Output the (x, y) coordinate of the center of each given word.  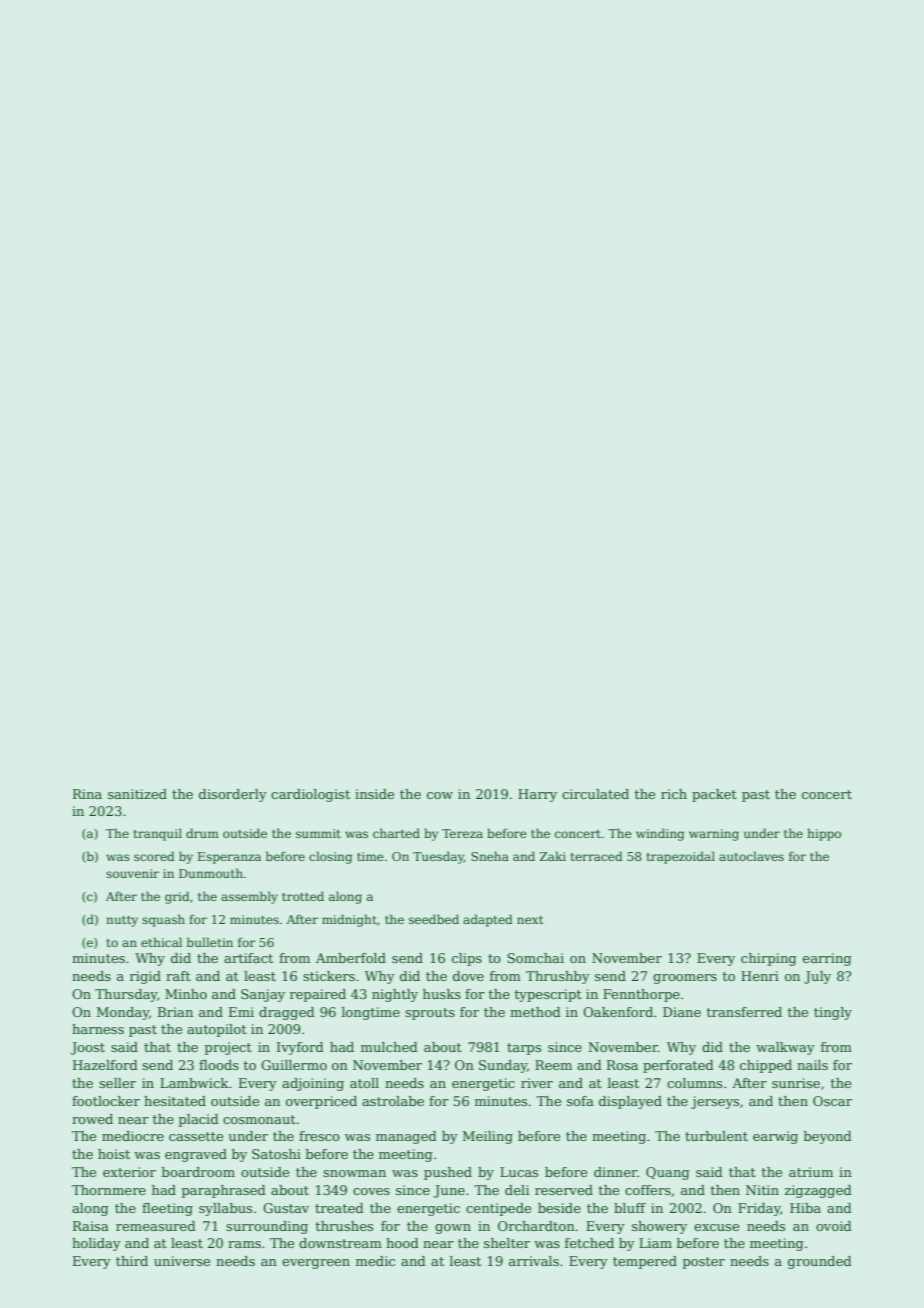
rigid (145, 977)
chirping (769, 959)
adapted (488, 920)
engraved (196, 1155)
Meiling (487, 1137)
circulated (595, 794)
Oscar (832, 1101)
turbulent (716, 1136)
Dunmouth (211, 873)
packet (714, 795)
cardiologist (310, 795)
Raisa (91, 1226)
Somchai (535, 958)
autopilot (217, 1030)
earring (827, 959)
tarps (524, 1049)
